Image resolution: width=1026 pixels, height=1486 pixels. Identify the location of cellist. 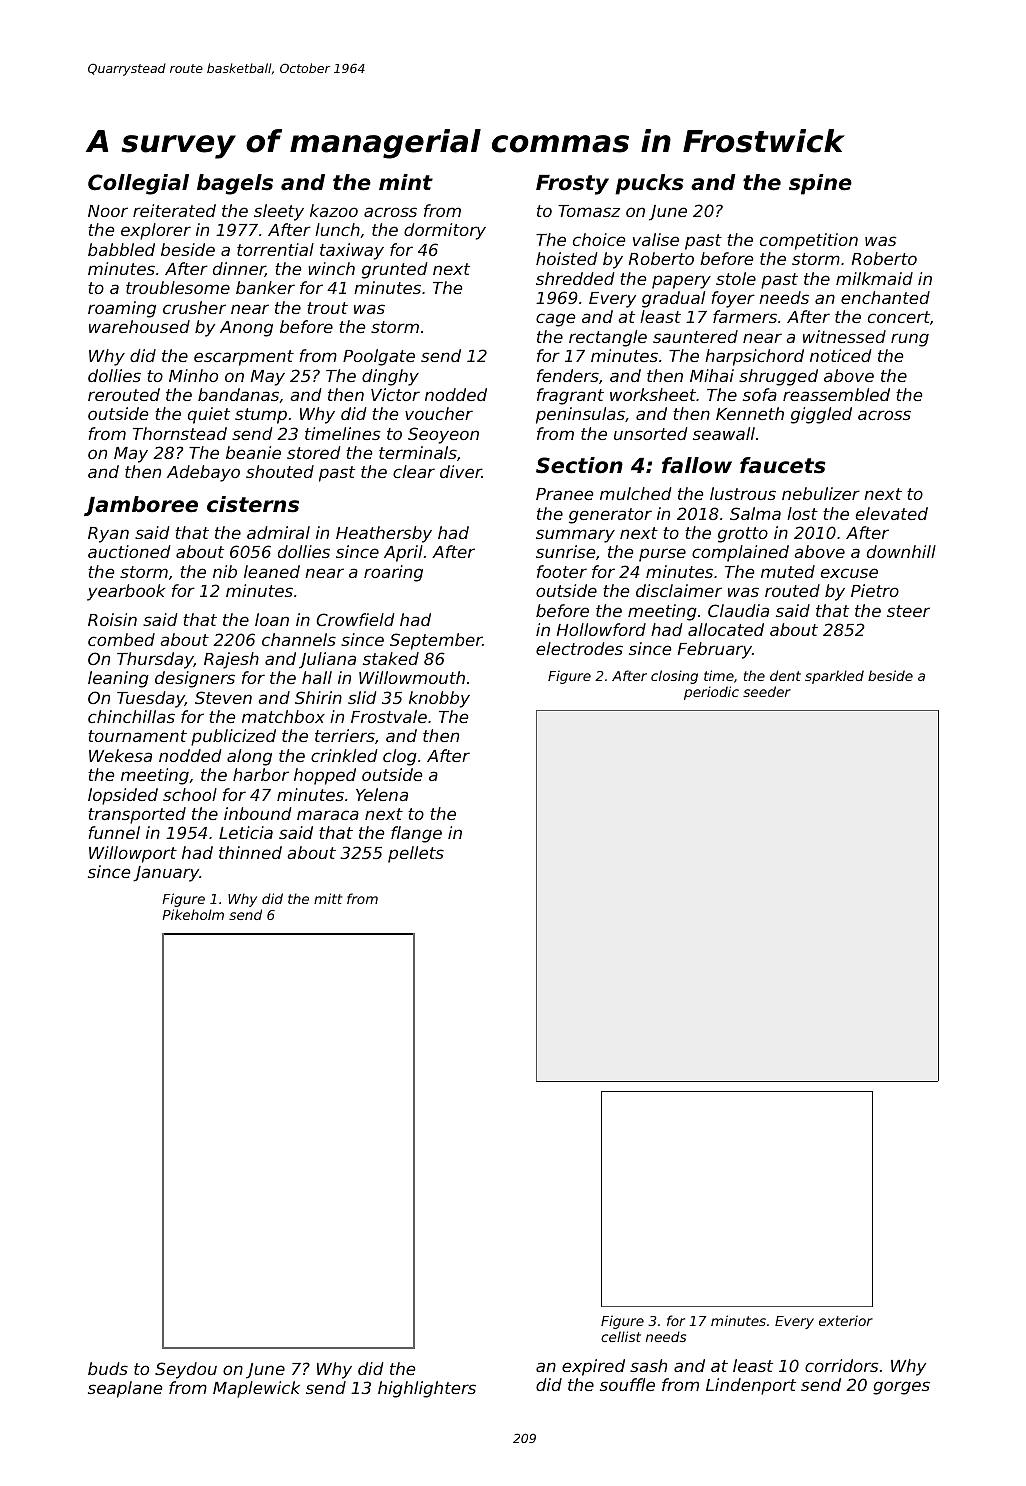
(621, 1336).
